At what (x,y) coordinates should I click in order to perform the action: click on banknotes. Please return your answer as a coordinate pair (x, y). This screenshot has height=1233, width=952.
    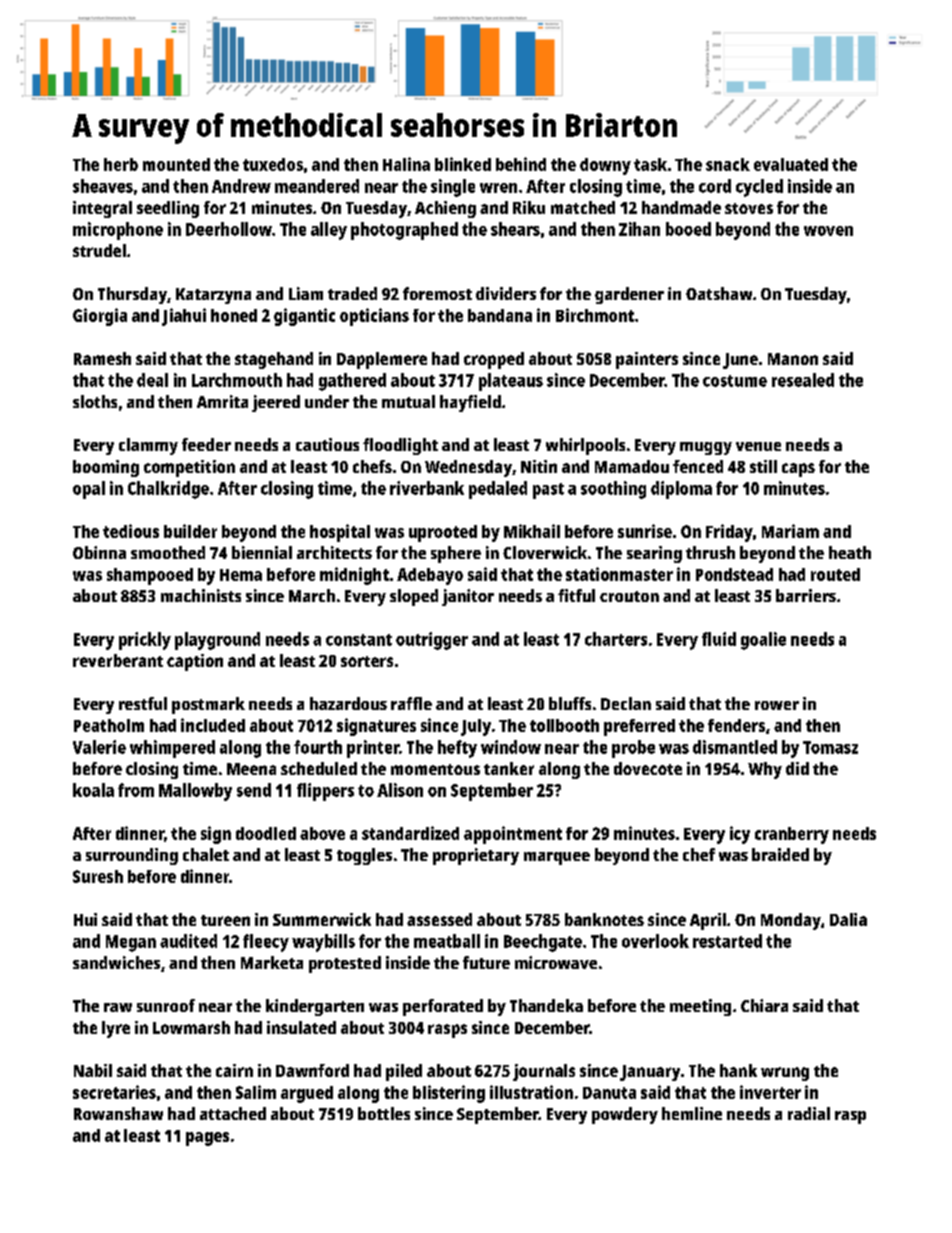
    Looking at the image, I should click on (604, 919).
